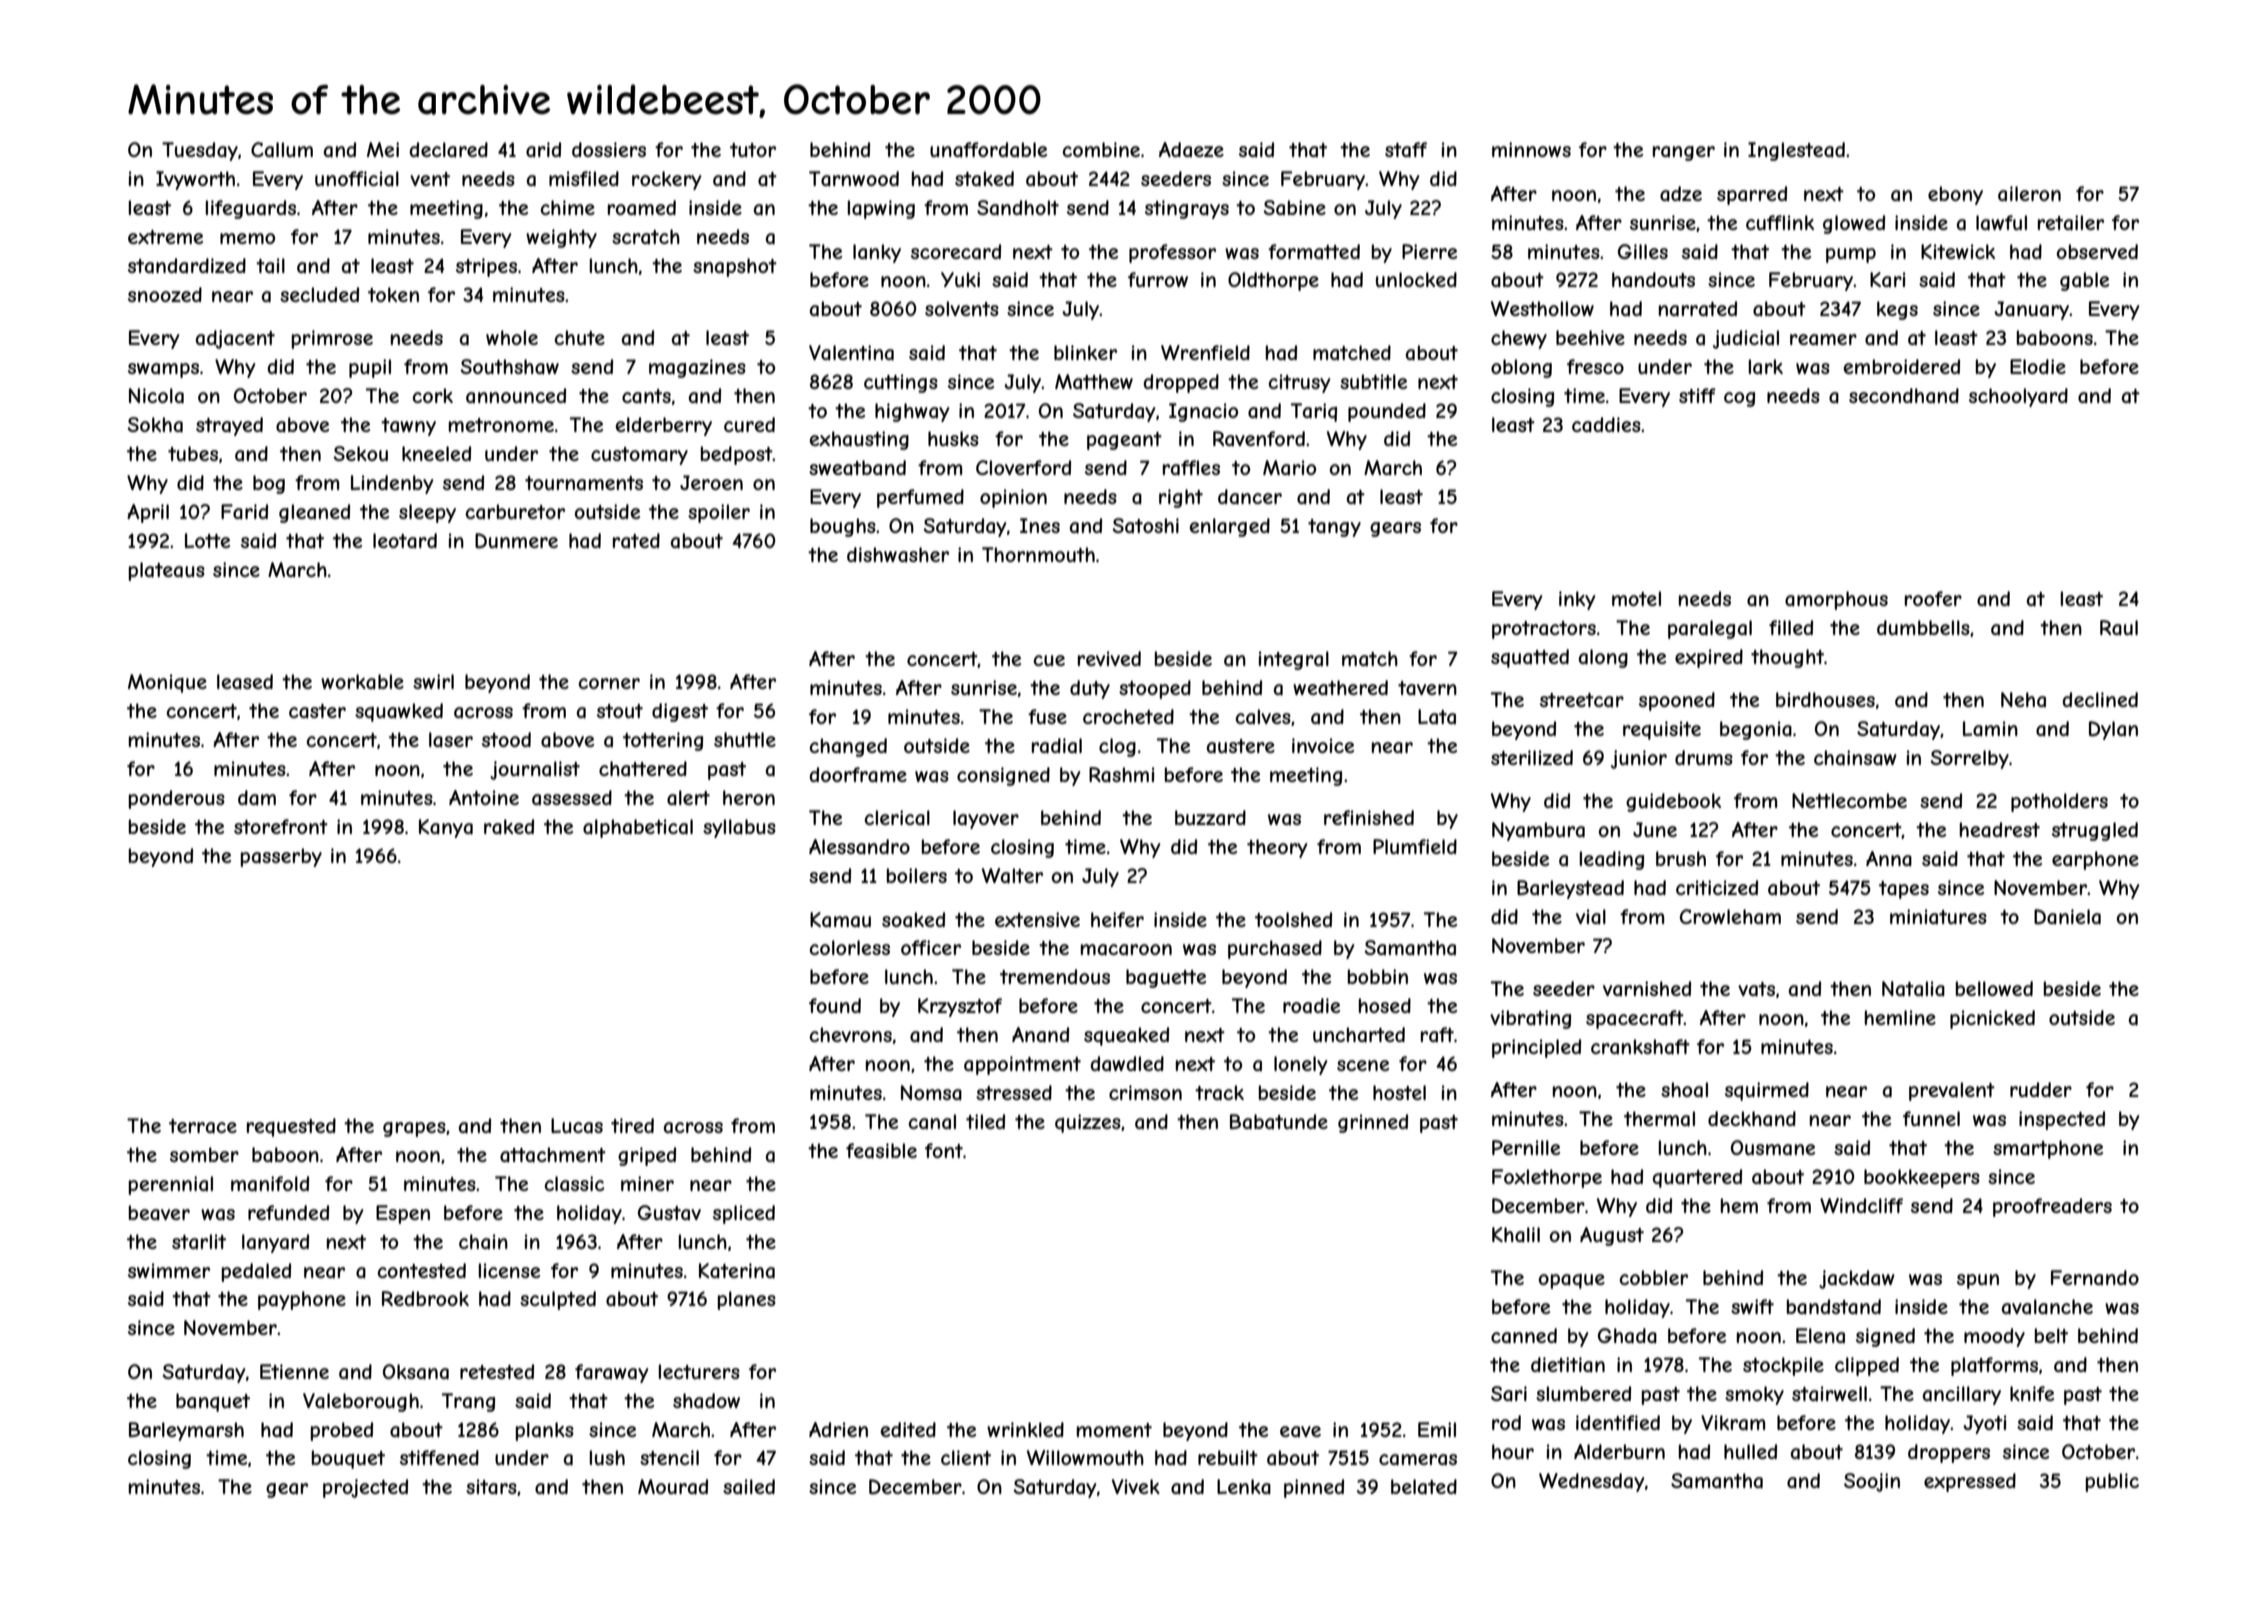  What do you see at coordinates (744, 1214) in the image?
I see `spliced` at bounding box center [744, 1214].
